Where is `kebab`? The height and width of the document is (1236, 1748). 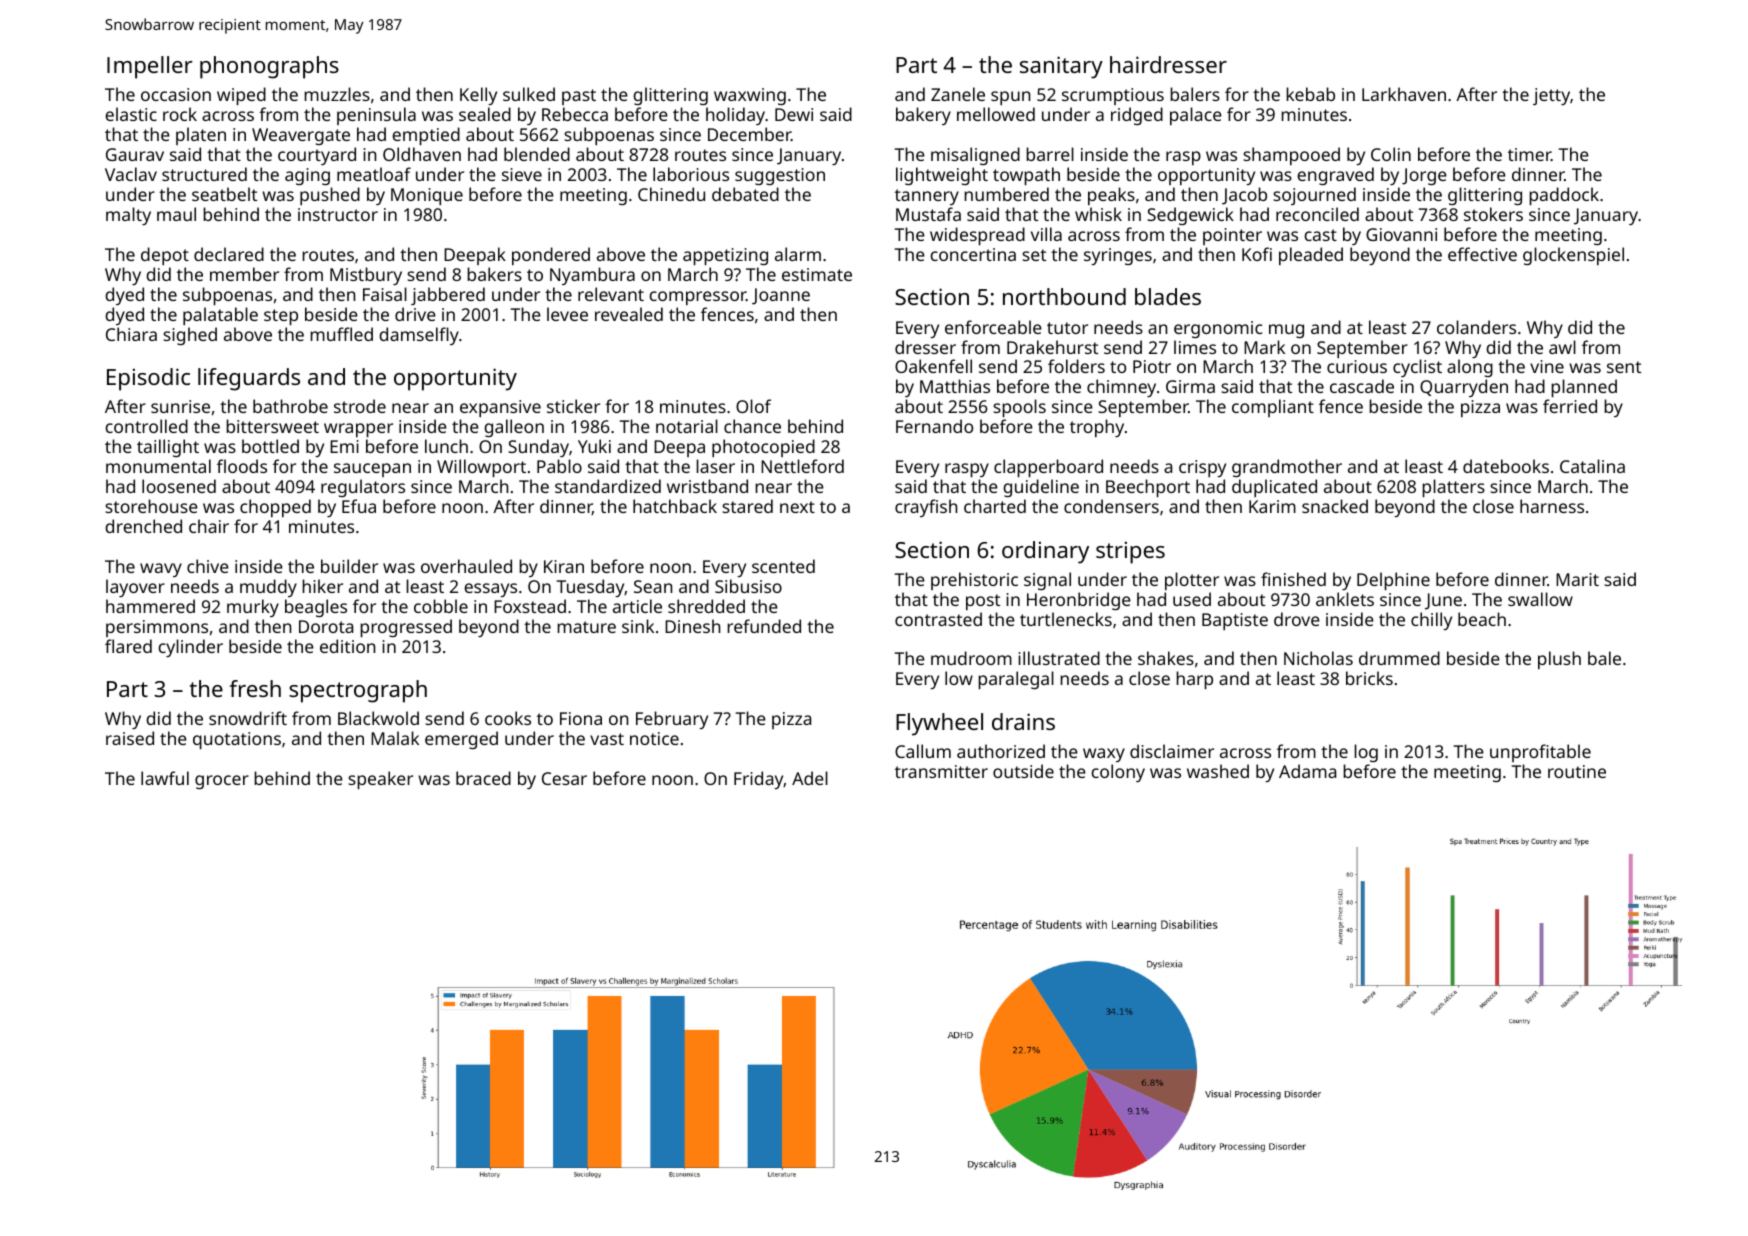
kebab is located at coordinates (1310, 94).
